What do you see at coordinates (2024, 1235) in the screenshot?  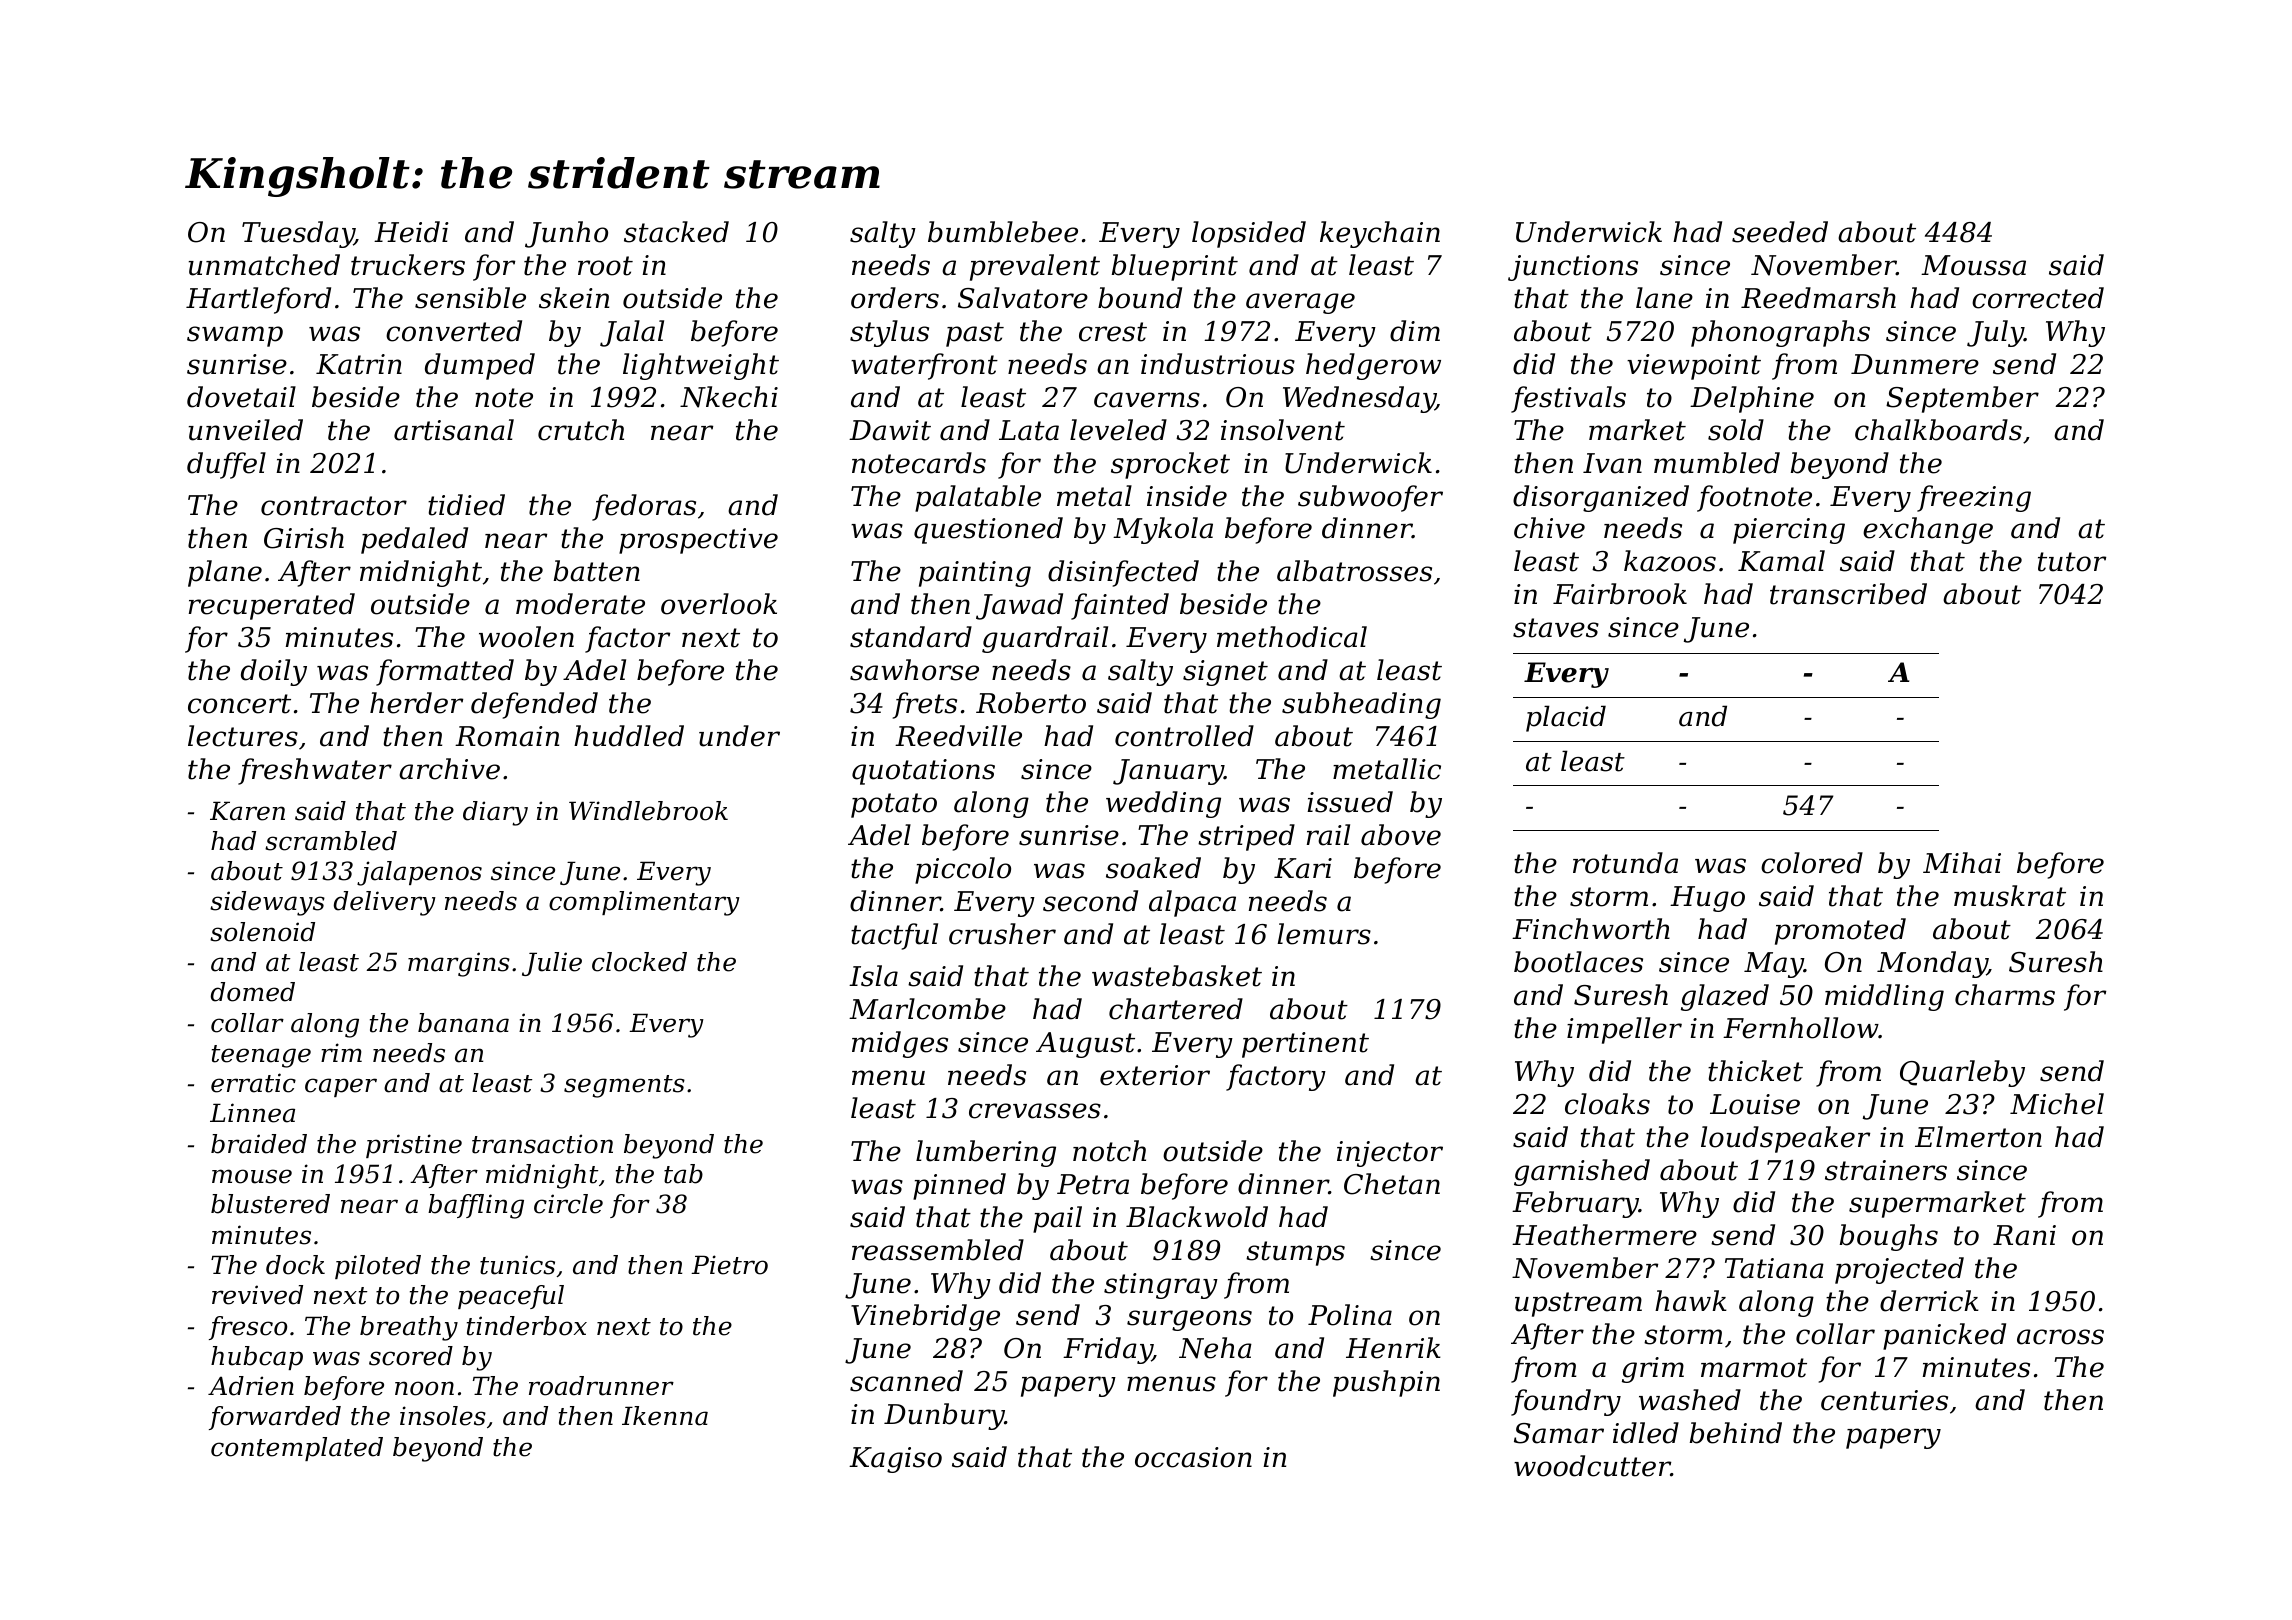 I see `Rani` at bounding box center [2024, 1235].
